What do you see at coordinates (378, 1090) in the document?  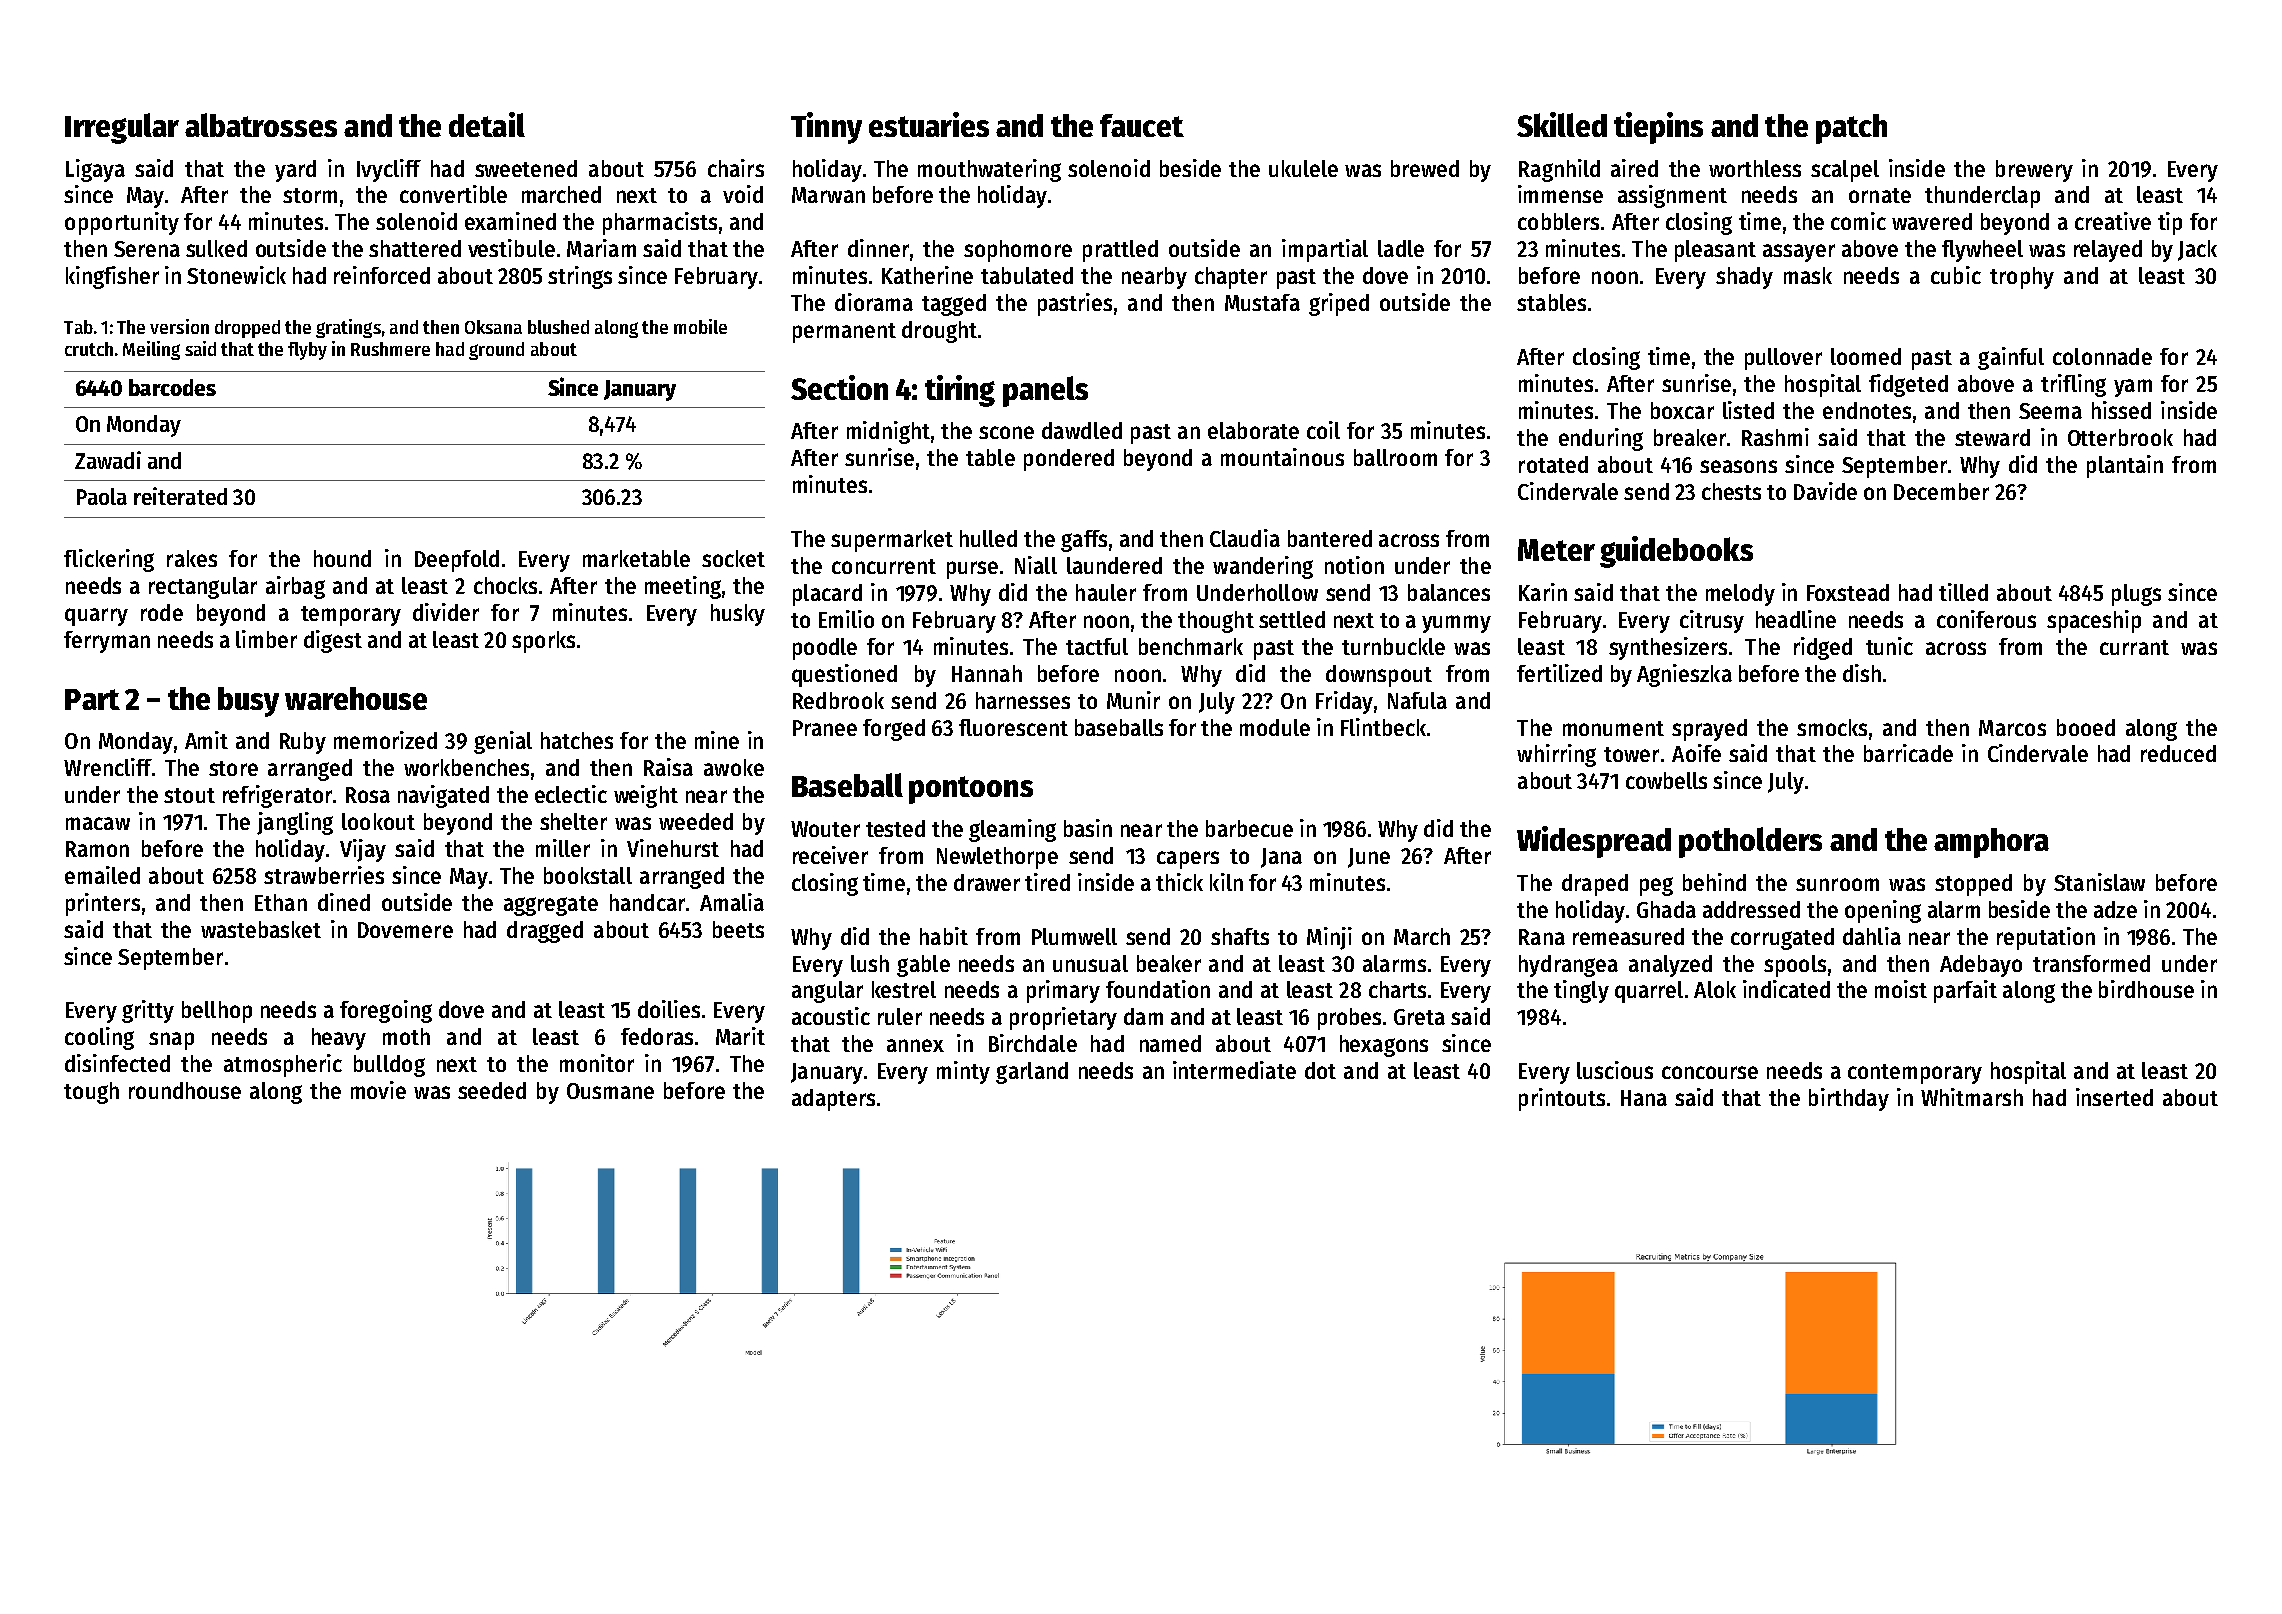 I see `movie` at bounding box center [378, 1090].
